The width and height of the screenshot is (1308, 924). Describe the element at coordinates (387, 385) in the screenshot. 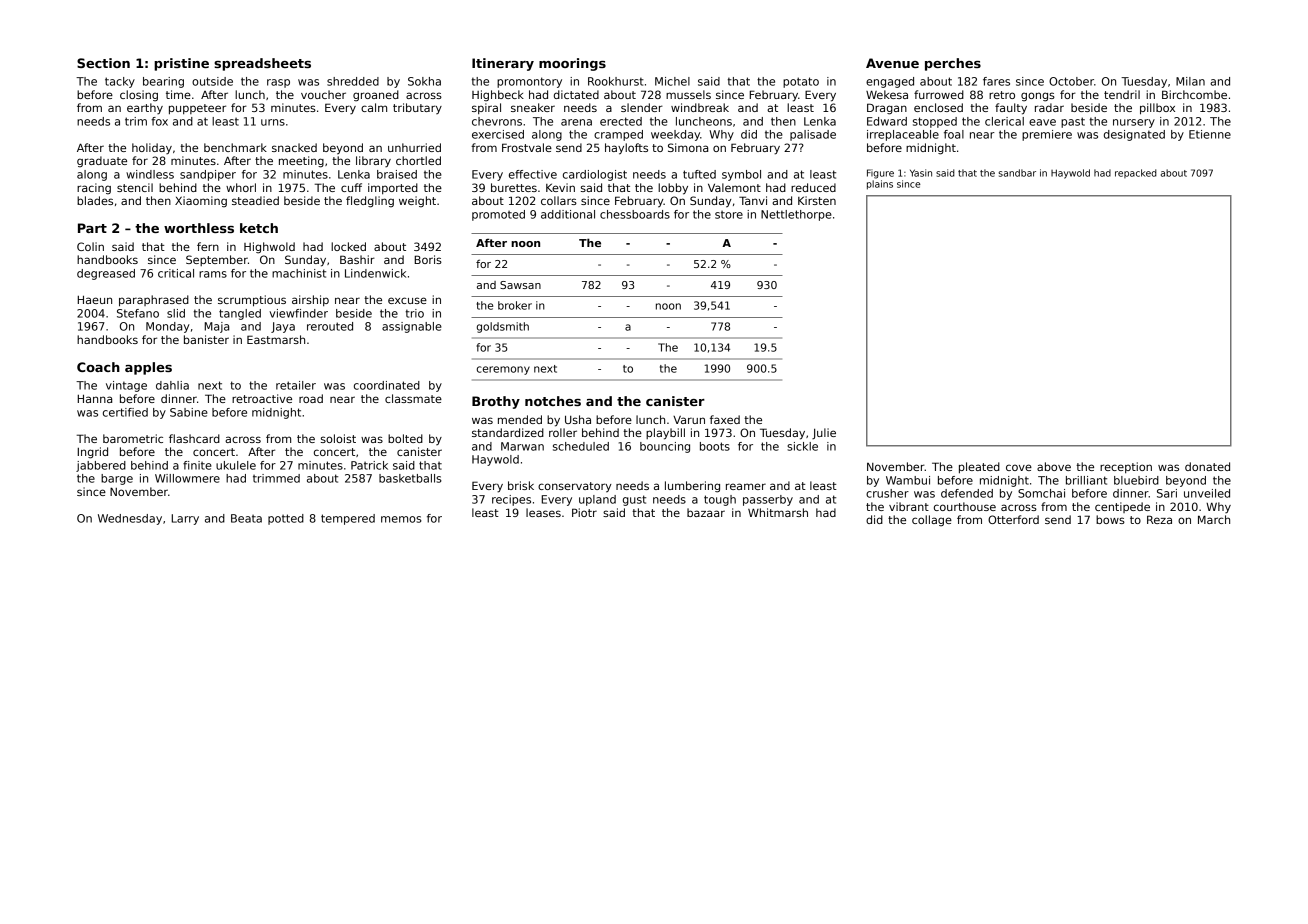

I see `coordinated` at that location.
